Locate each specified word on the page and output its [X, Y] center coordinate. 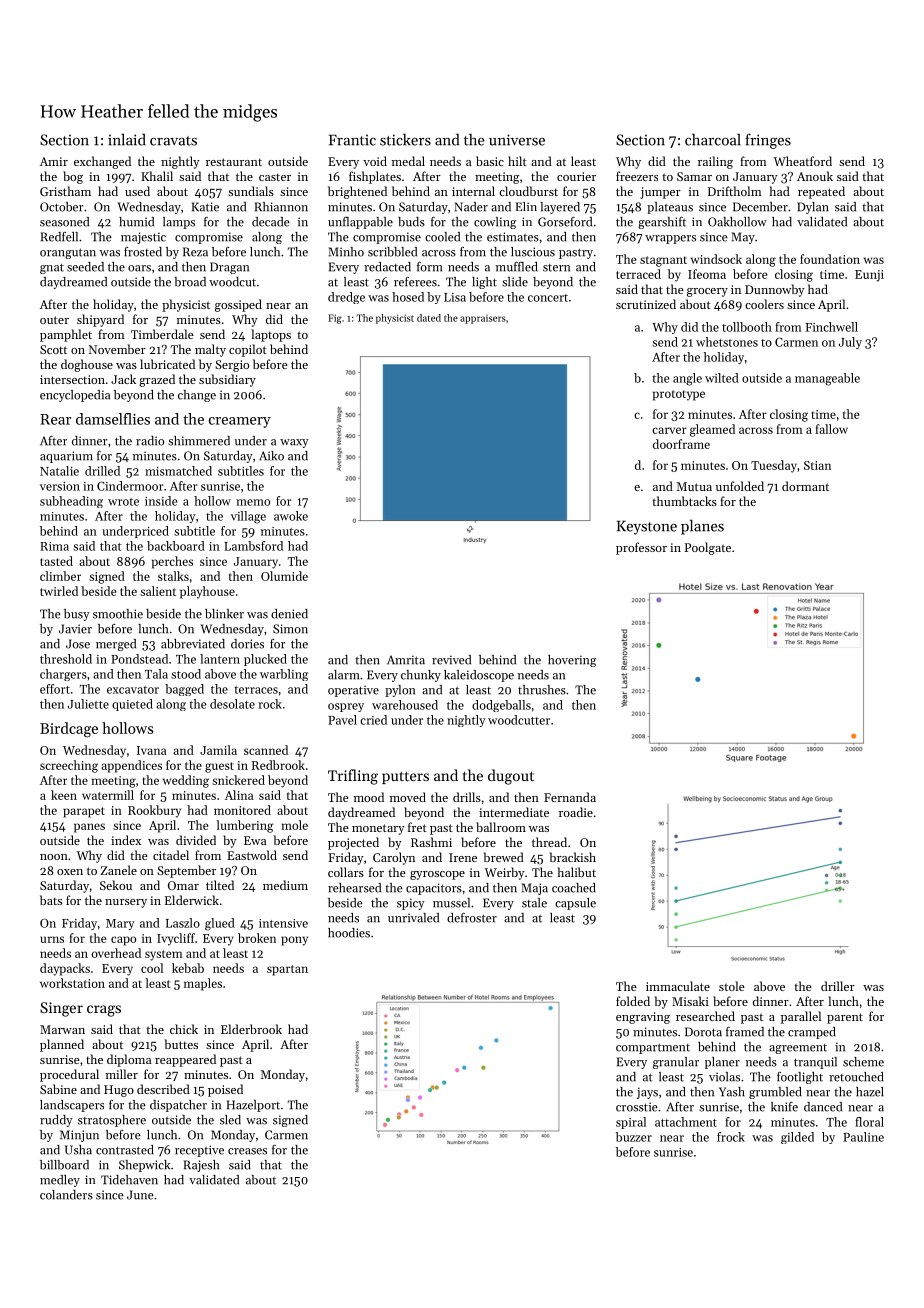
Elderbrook [251, 1029]
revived [451, 660]
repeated [821, 192]
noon [54, 857]
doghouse [87, 365]
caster [275, 177]
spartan [287, 970]
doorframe [681, 444]
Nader [471, 207]
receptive [199, 1151]
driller [838, 986]
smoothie [118, 614]
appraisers [483, 319]
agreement [798, 1049]
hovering [572, 661]
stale [534, 903]
